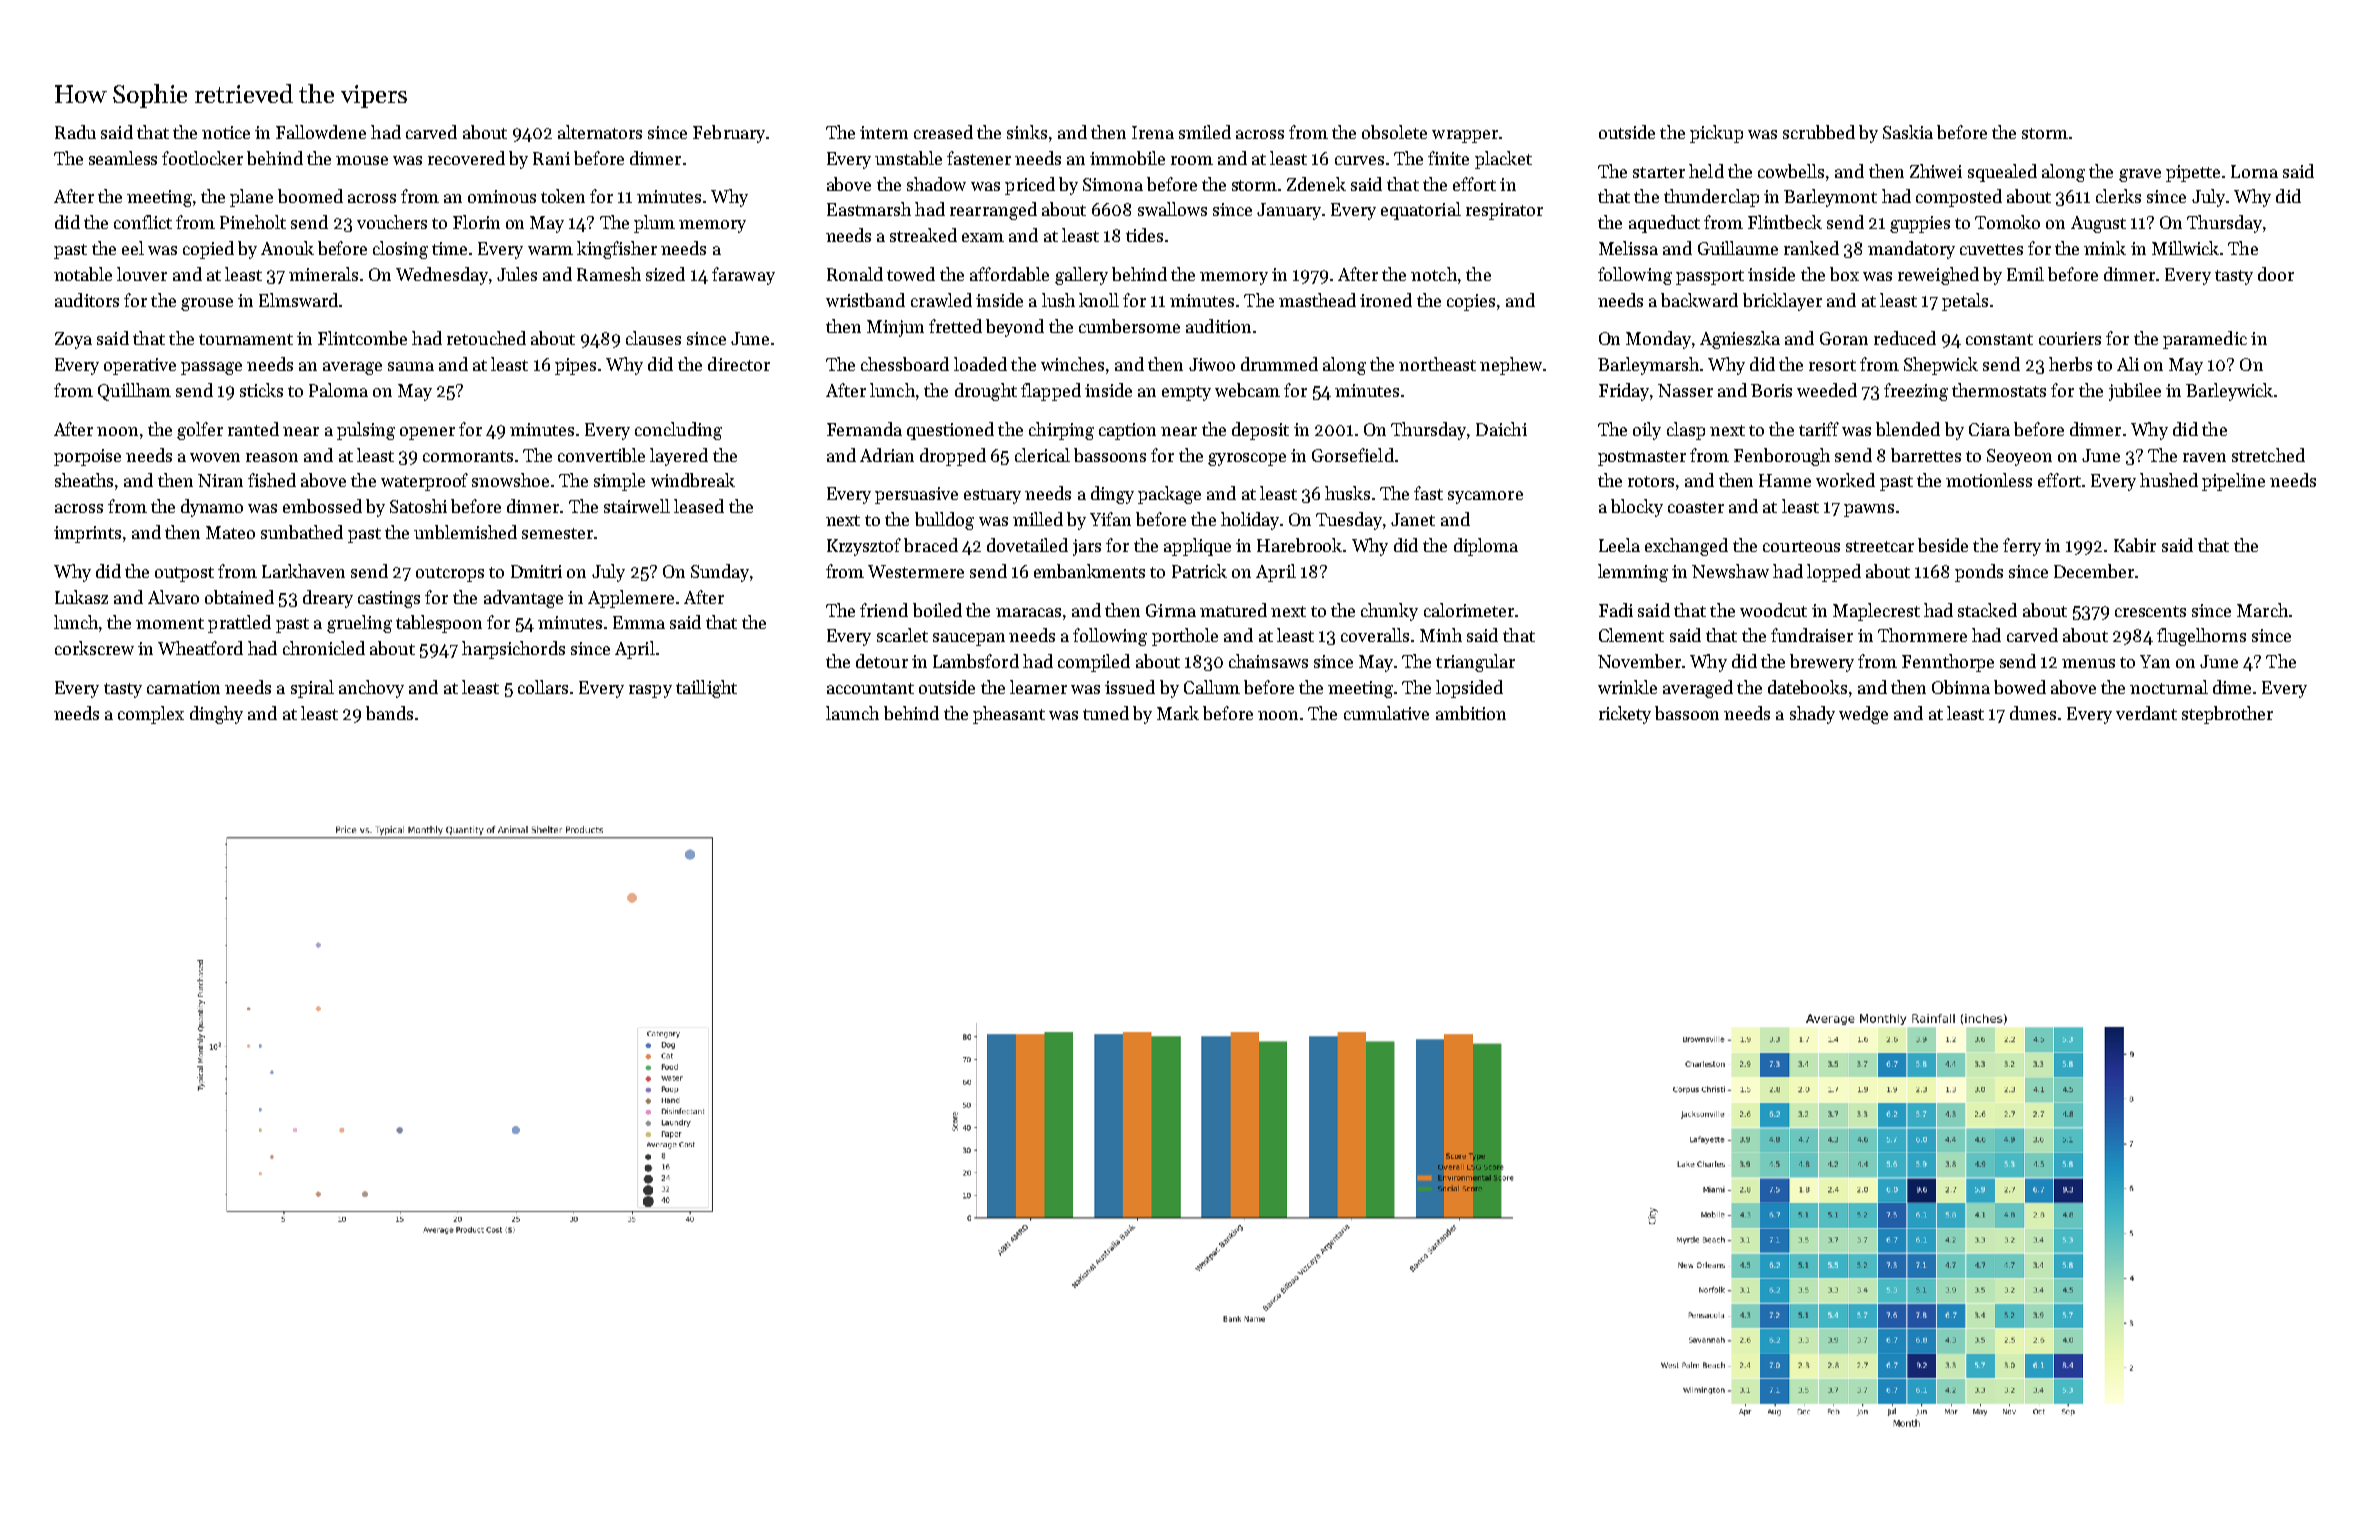 This image has height=1535, width=2373. What do you see at coordinates (1908, 132) in the image?
I see `Saskia` at bounding box center [1908, 132].
